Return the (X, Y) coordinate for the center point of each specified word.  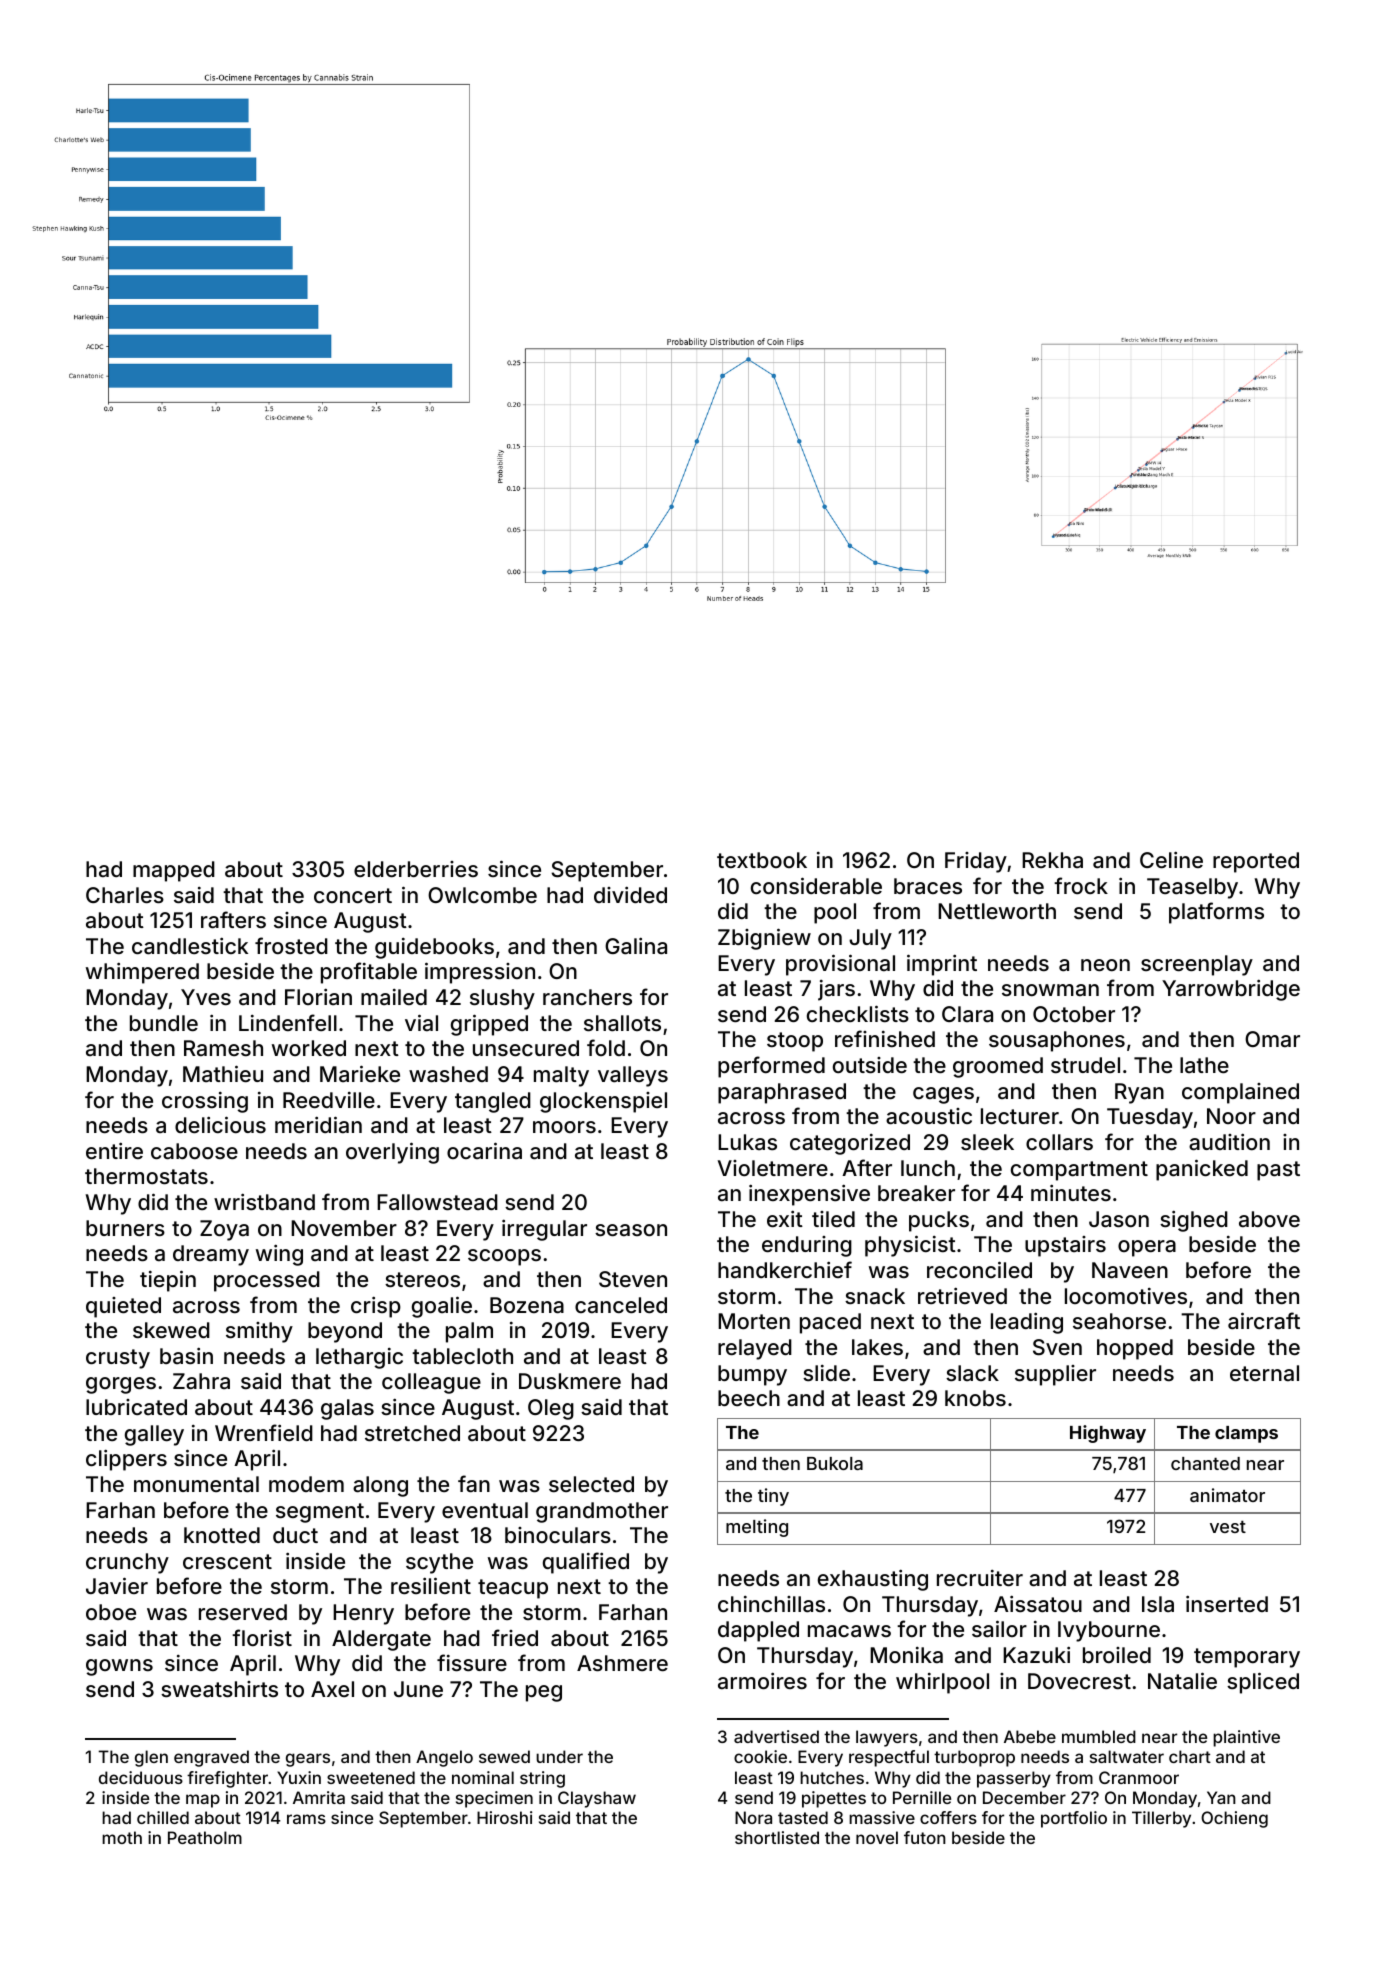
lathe (1204, 1065)
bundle (164, 1023)
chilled (163, 1817)
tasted (803, 1817)
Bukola (835, 1463)
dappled (758, 1631)
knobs (975, 1398)
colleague (431, 1383)
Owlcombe (482, 895)
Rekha (1052, 860)
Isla (1158, 1604)
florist (262, 1637)
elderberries (416, 869)
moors (564, 1127)
